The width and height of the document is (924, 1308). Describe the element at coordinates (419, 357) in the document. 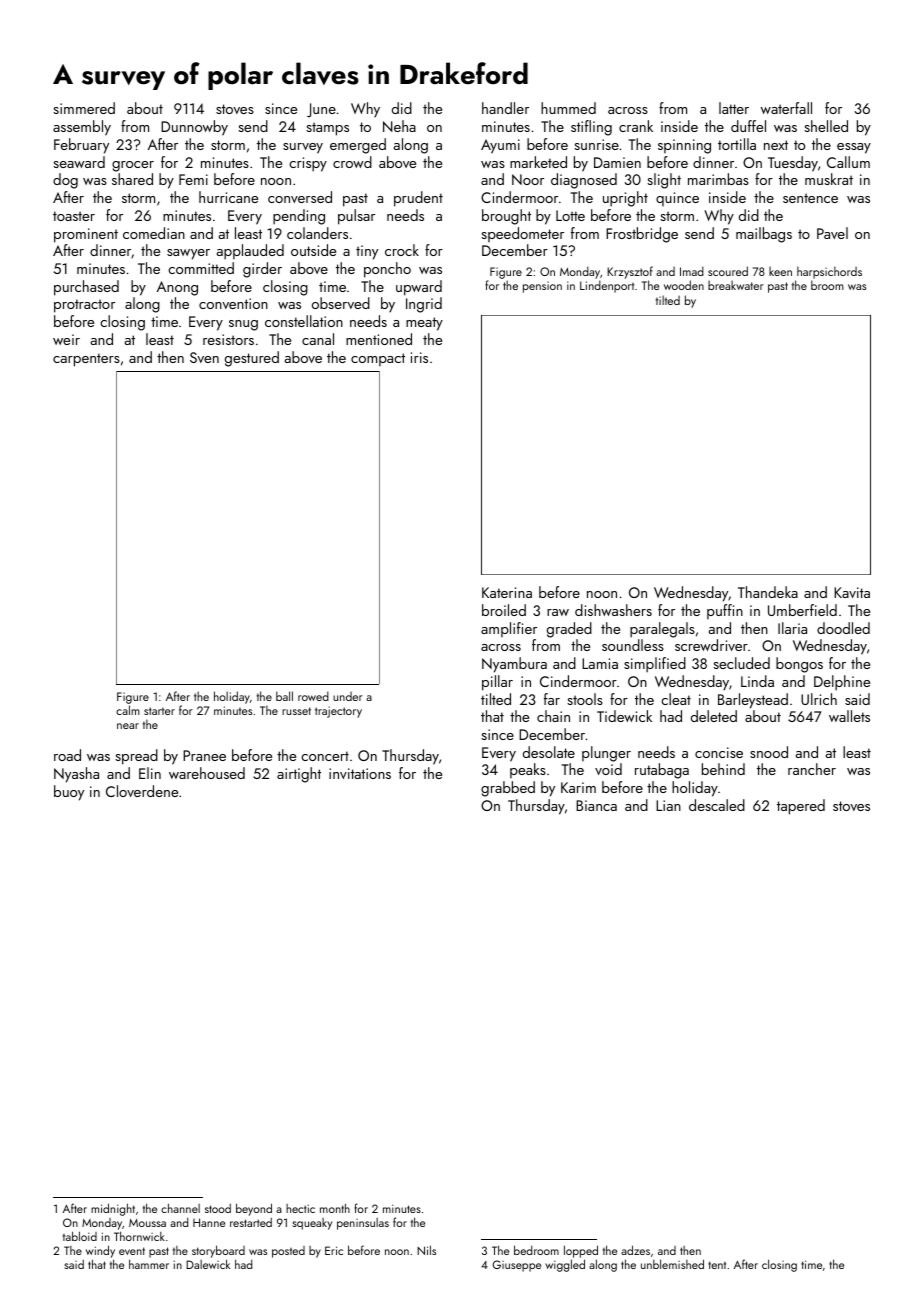

I see `iris` at that location.
